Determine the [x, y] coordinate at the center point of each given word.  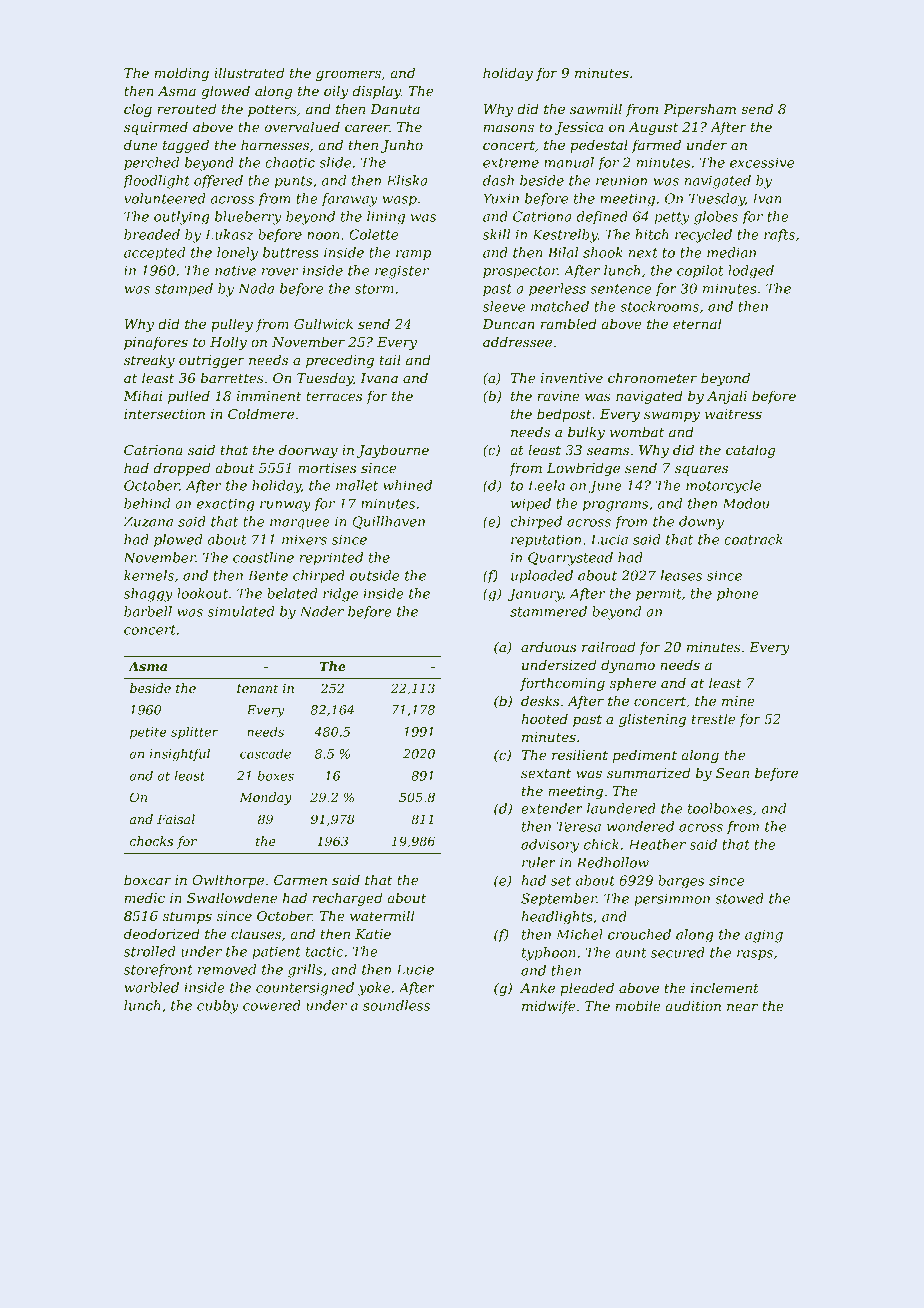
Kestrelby [565, 236]
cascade [265, 754]
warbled [151, 987]
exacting [225, 505]
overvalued [302, 126]
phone [738, 595]
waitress [733, 414]
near [742, 1007]
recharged [347, 899]
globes [716, 218]
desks [540, 700]
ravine [558, 396]
